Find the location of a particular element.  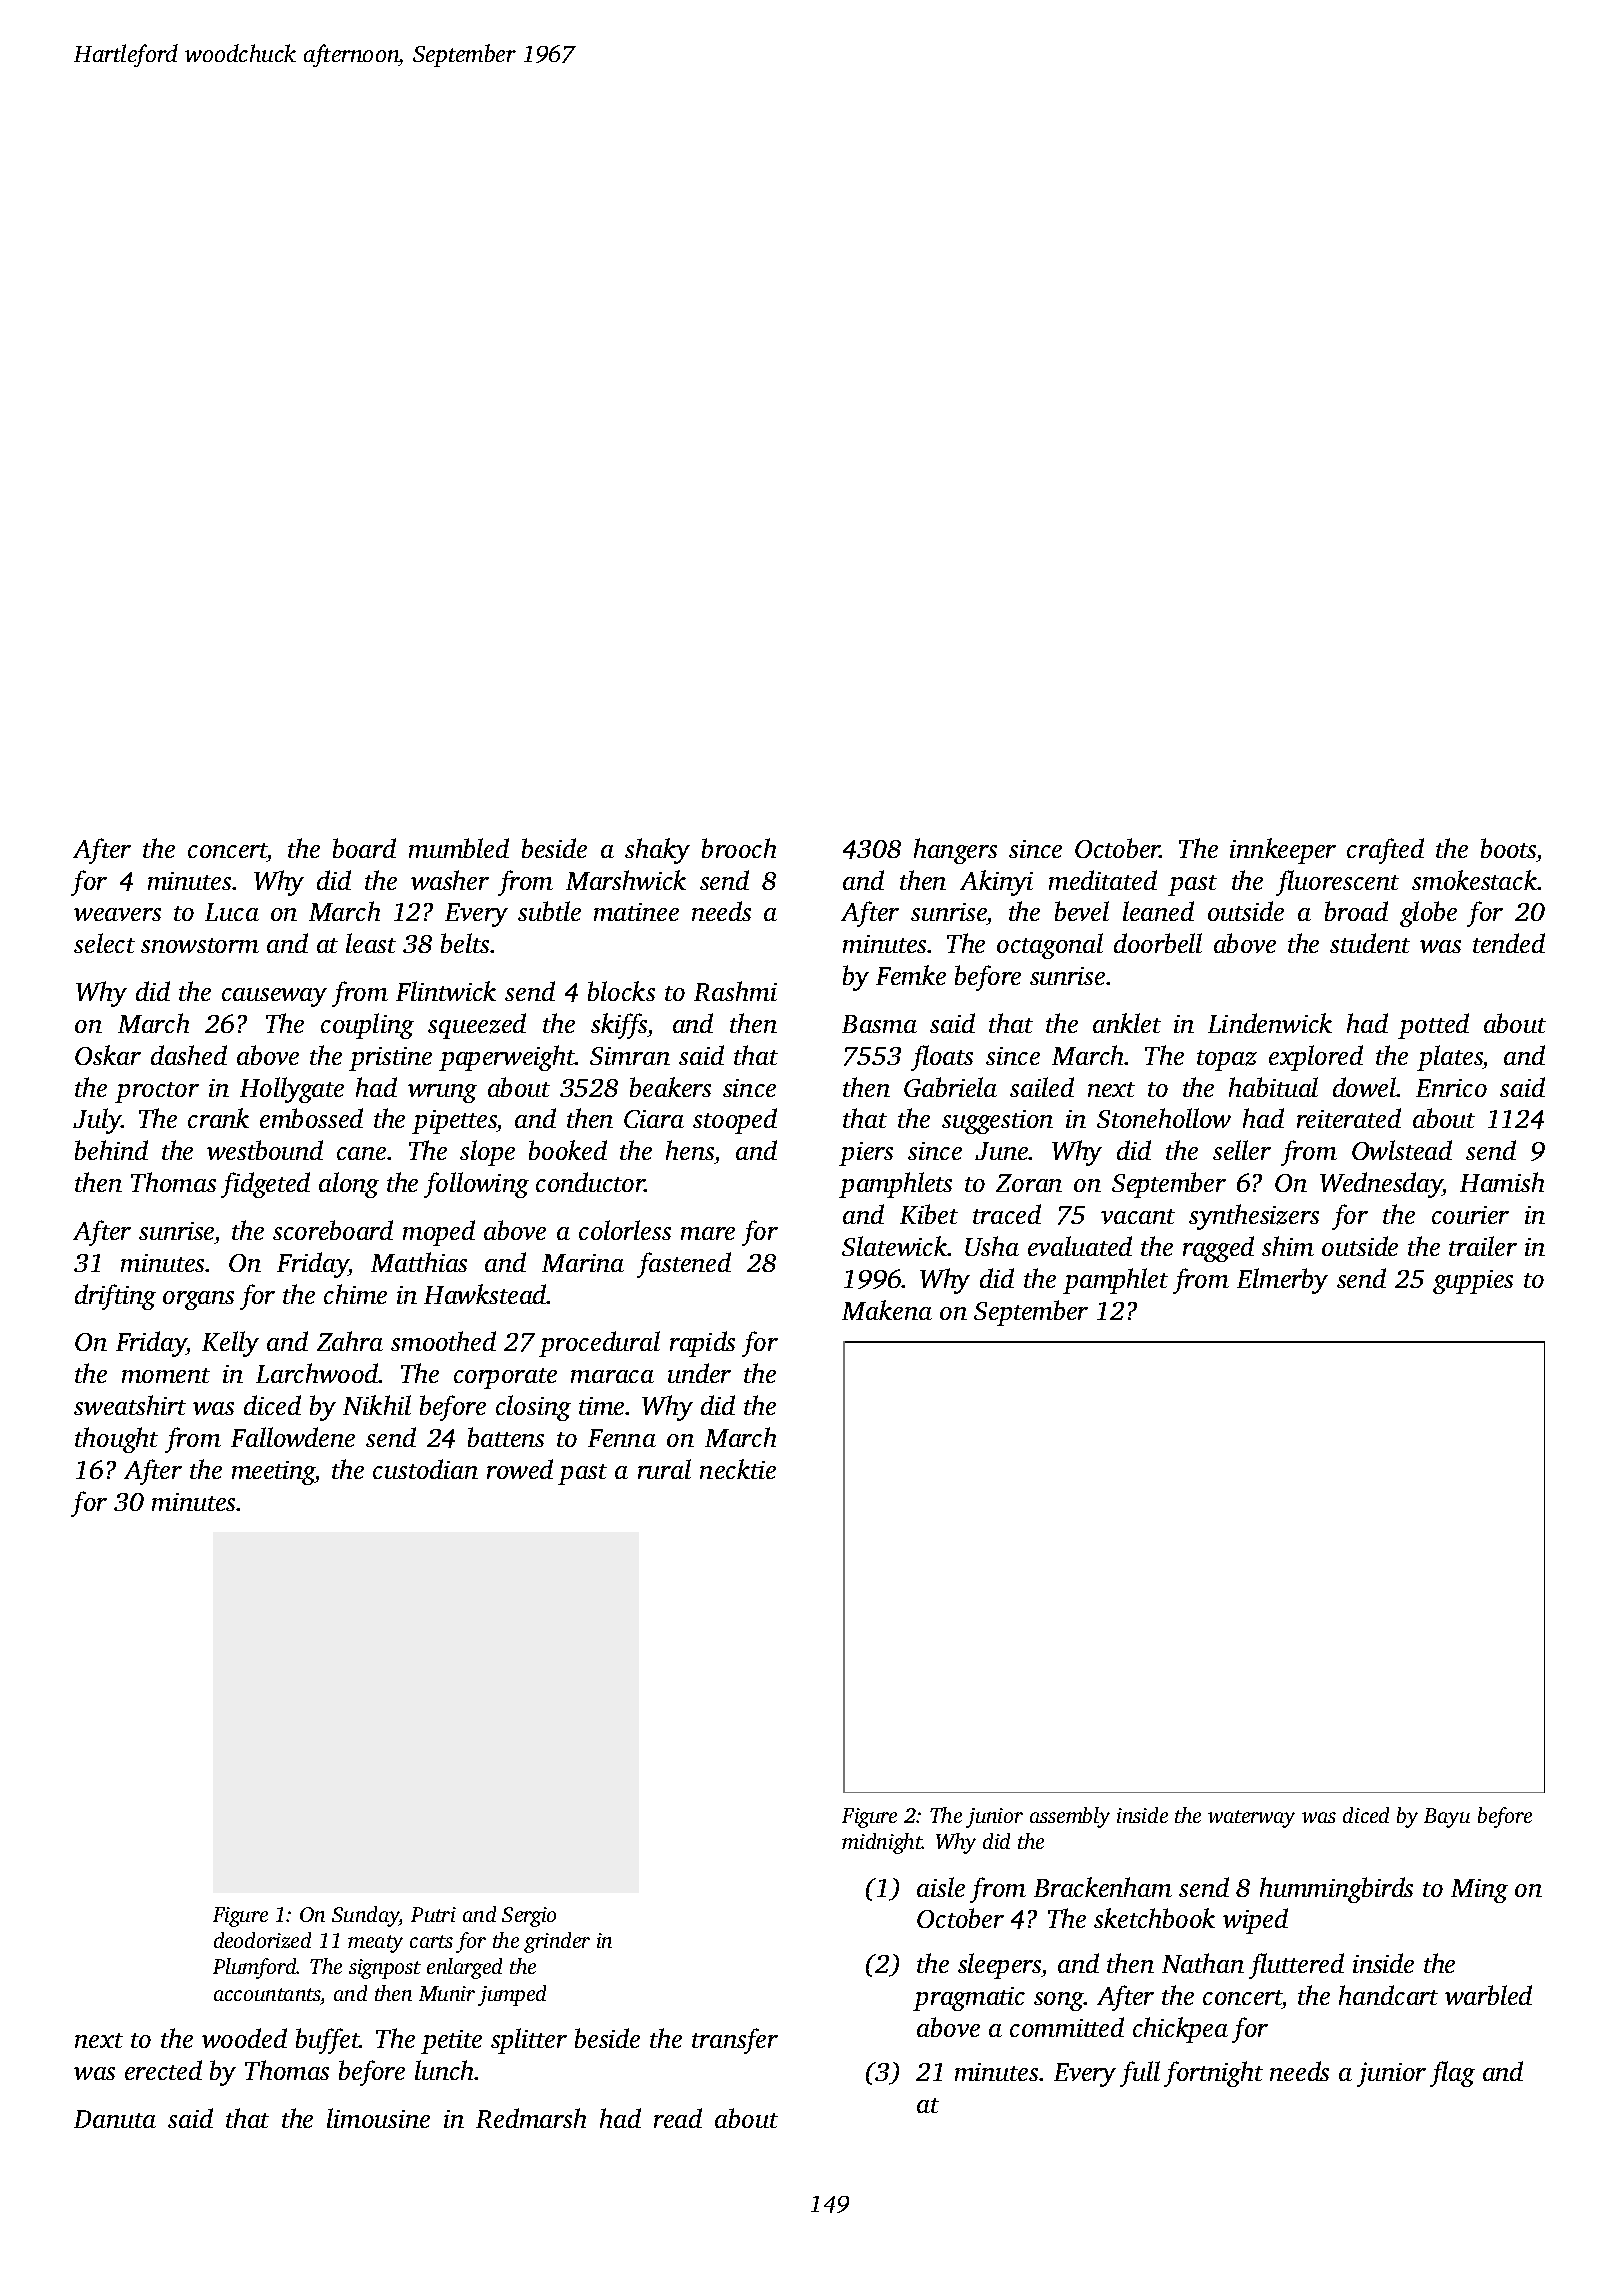

tended is located at coordinates (1509, 943).
